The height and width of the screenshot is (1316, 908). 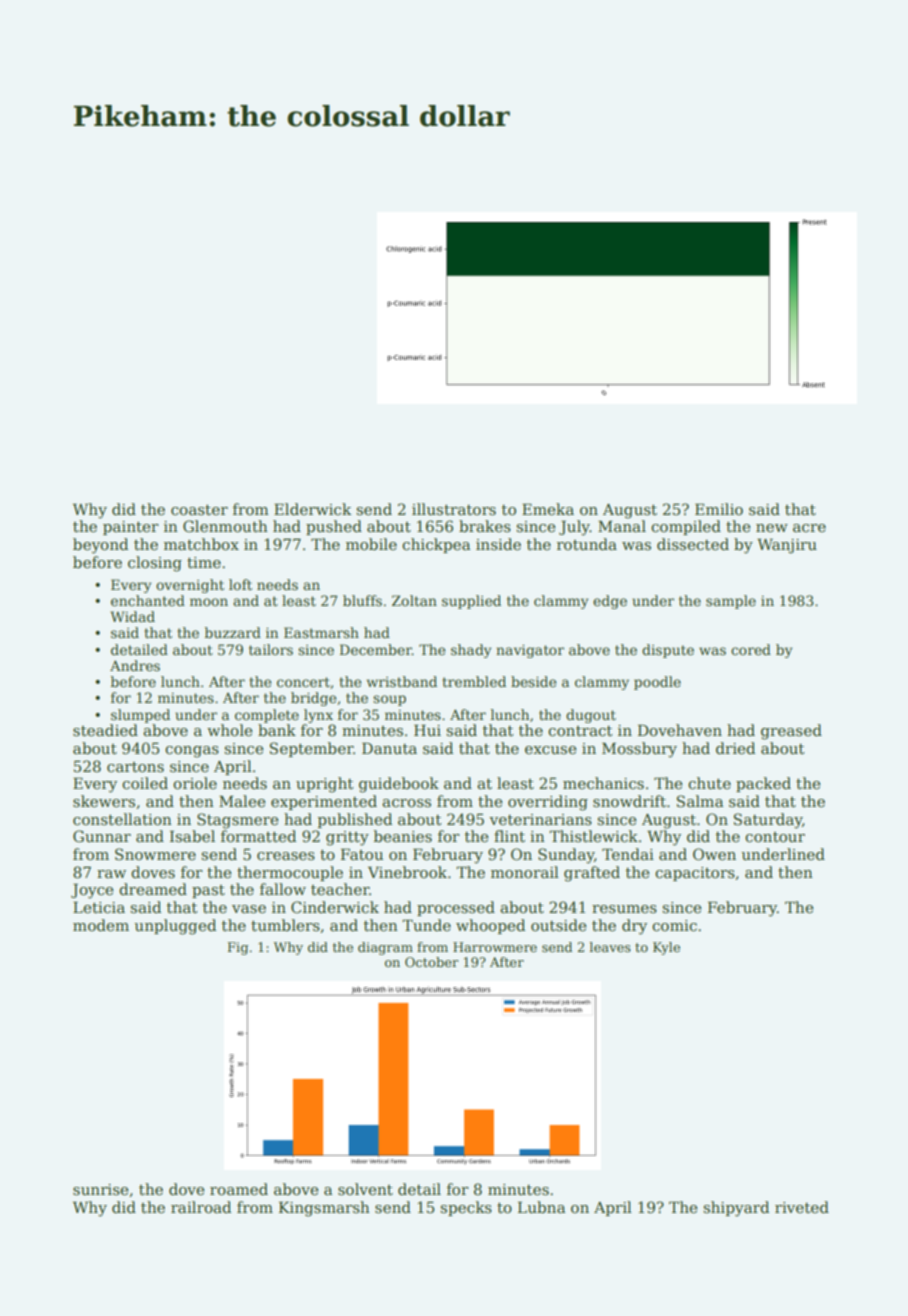 I want to click on sunrise, so click(x=101, y=1189).
